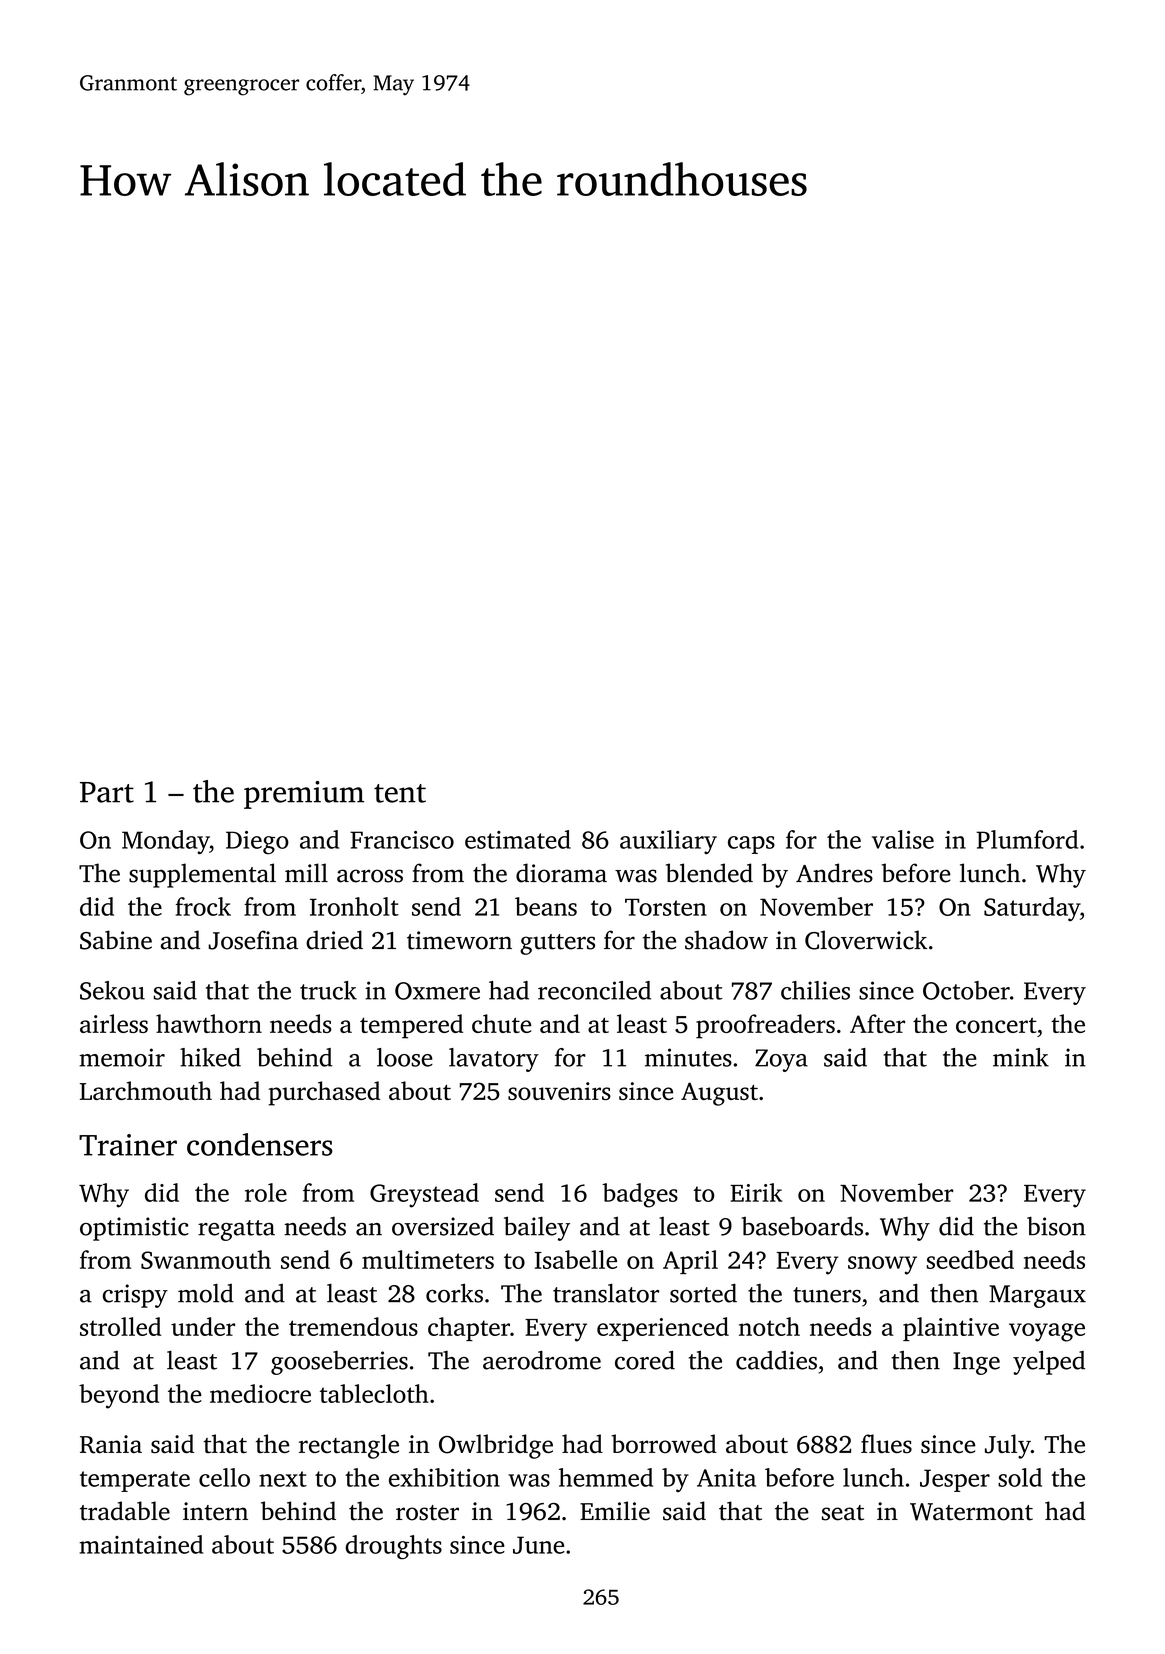 The width and height of the document is (1165, 1654). What do you see at coordinates (1021, 1057) in the document?
I see `mink` at bounding box center [1021, 1057].
